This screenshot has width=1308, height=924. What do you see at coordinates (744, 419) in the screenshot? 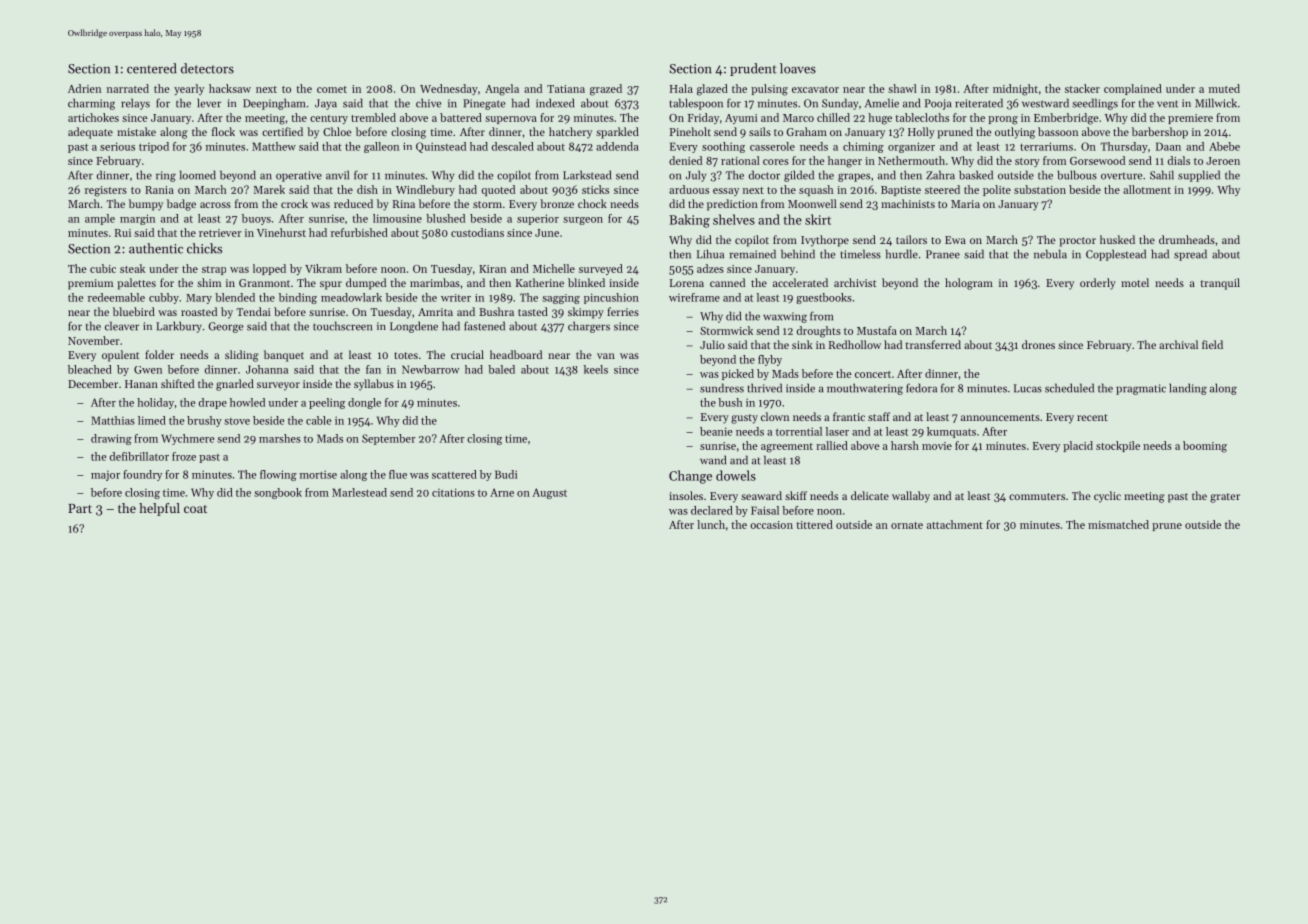
I see `gusty` at bounding box center [744, 419].
